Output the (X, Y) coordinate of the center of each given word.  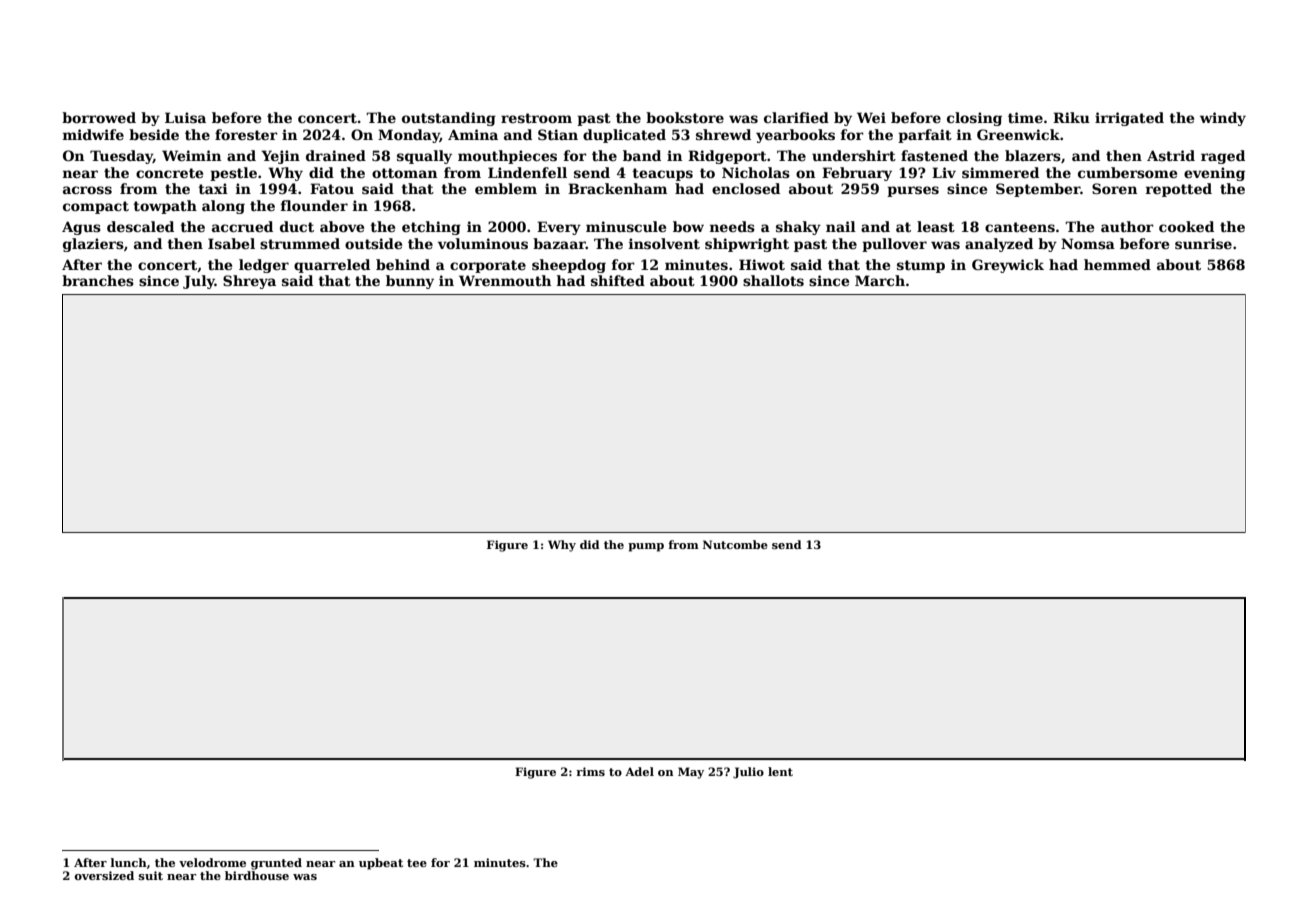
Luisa (185, 117)
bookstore (685, 117)
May (691, 773)
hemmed (1117, 264)
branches (98, 280)
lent (780, 771)
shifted (618, 280)
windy (1223, 119)
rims (590, 771)
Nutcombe (735, 544)
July (199, 282)
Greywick (1008, 266)
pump (646, 547)
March (880, 280)
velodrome (212, 862)
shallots (773, 280)
